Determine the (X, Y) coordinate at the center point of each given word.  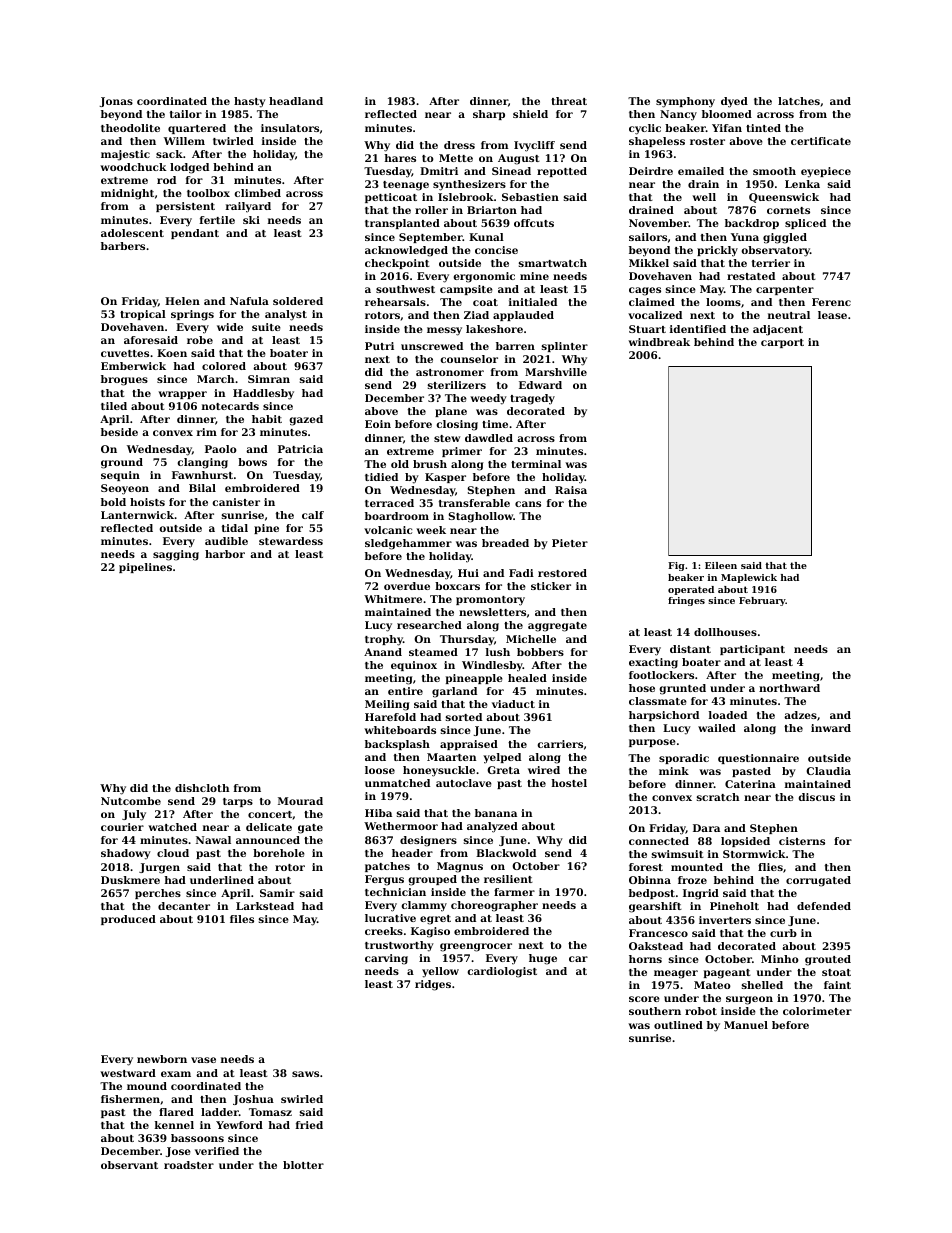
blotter (303, 1165)
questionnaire (758, 759)
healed (527, 678)
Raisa (571, 490)
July (134, 815)
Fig (676, 566)
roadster (189, 1165)
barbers (123, 246)
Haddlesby (263, 394)
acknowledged (406, 251)
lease (832, 315)
